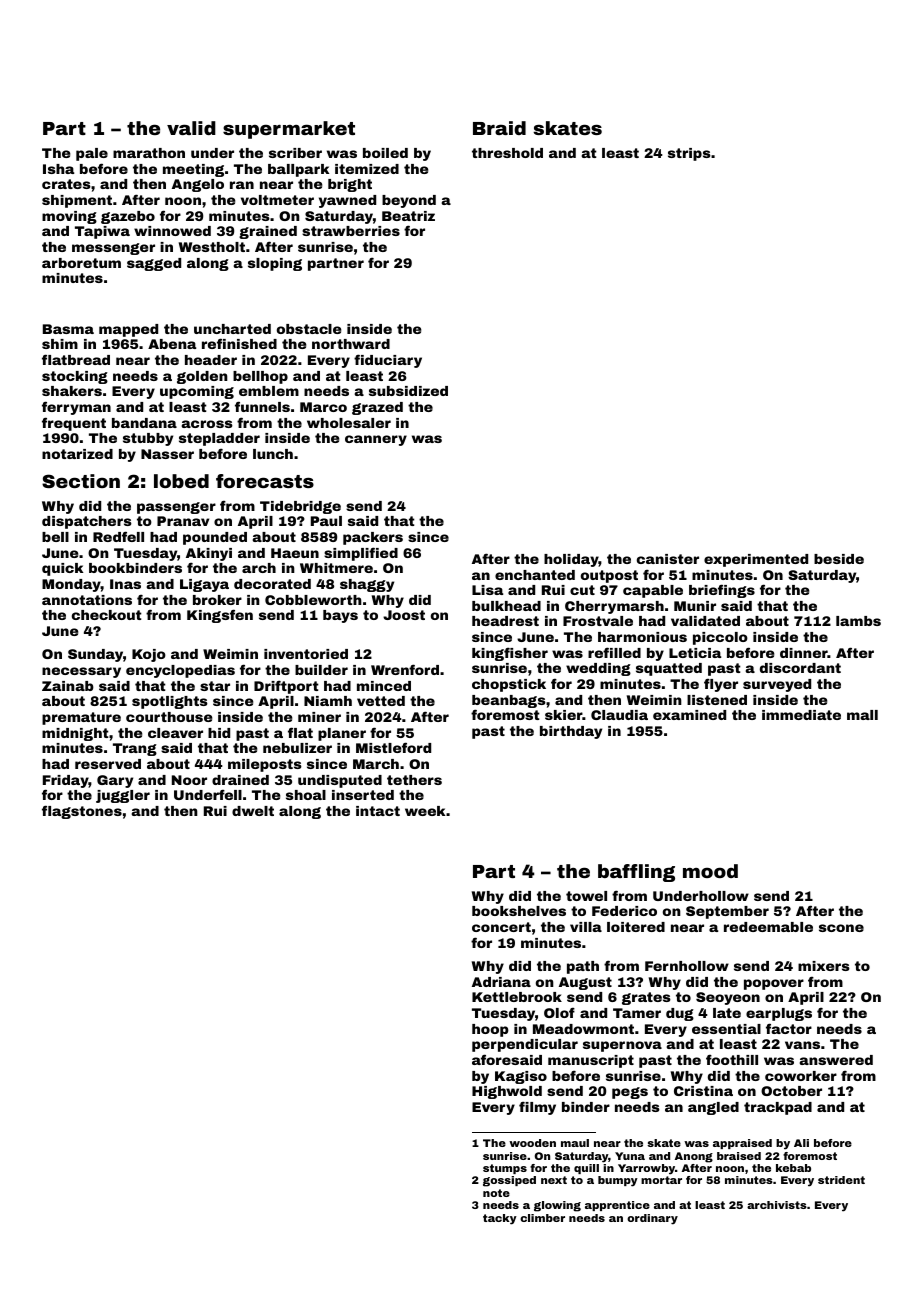 The width and height of the page is (924, 1308). What do you see at coordinates (496, 1193) in the page?
I see `note` at bounding box center [496, 1193].
